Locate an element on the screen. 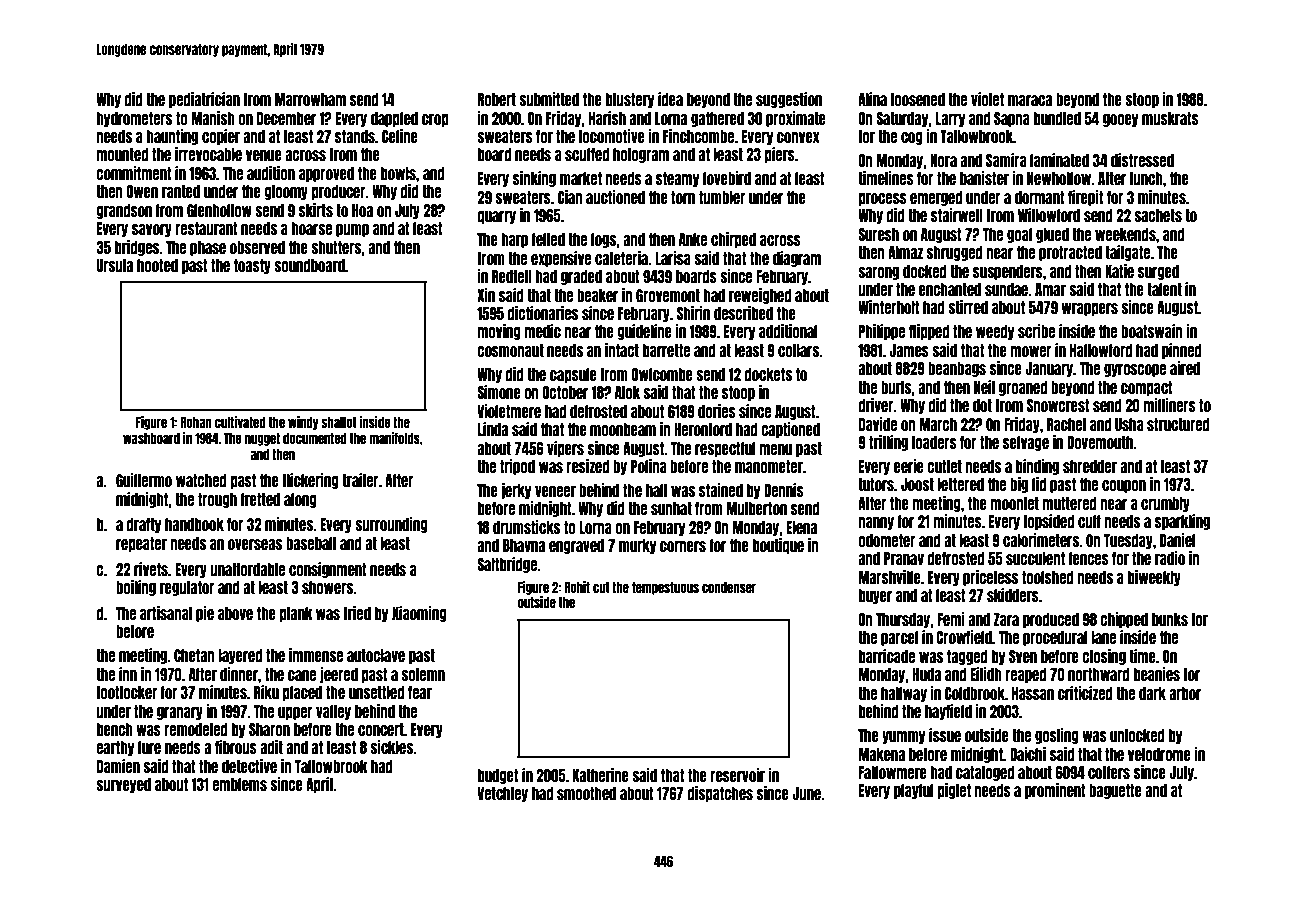  emblems is located at coordinates (239, 784).
